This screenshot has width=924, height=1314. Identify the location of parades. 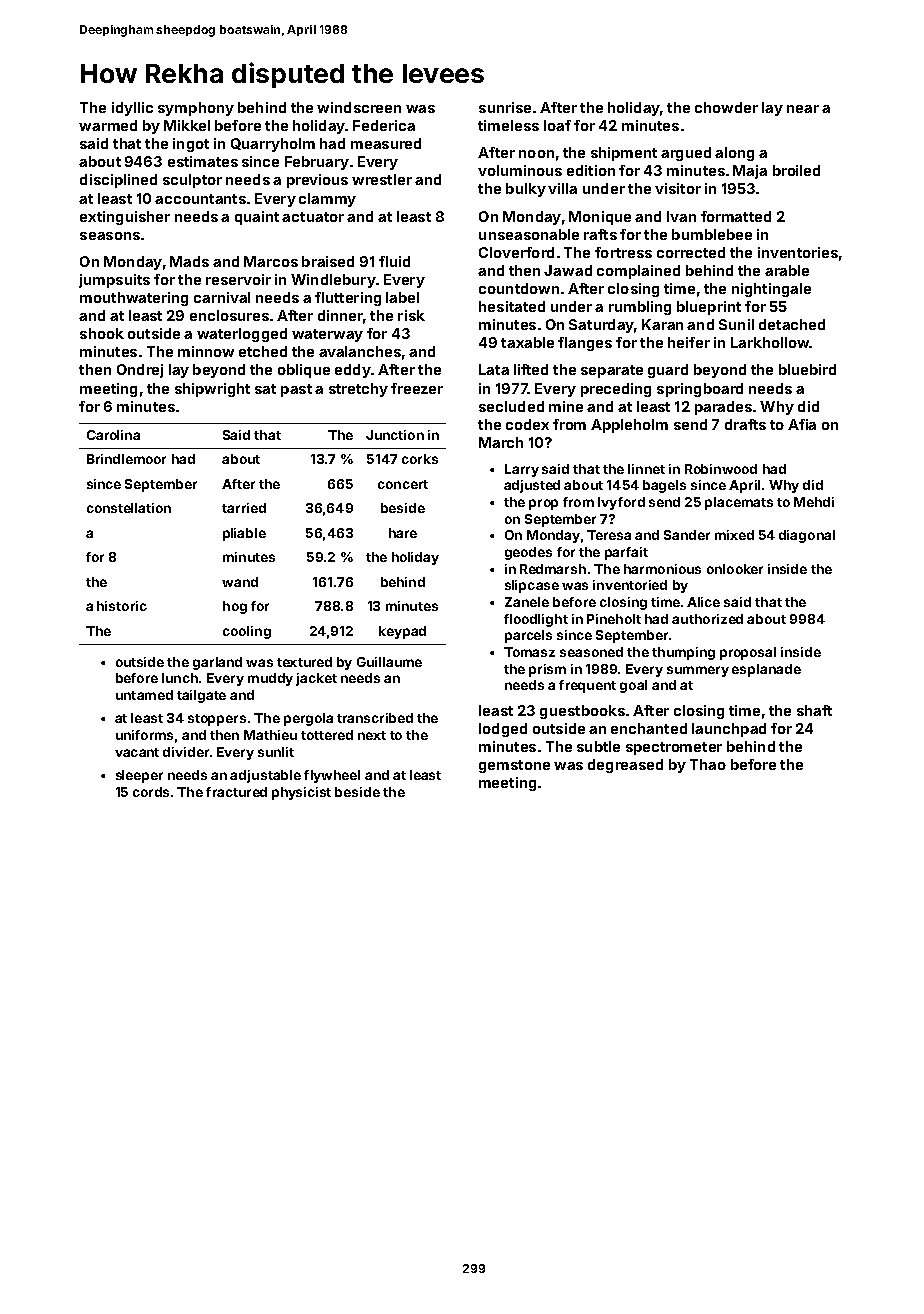
(723, 408).
